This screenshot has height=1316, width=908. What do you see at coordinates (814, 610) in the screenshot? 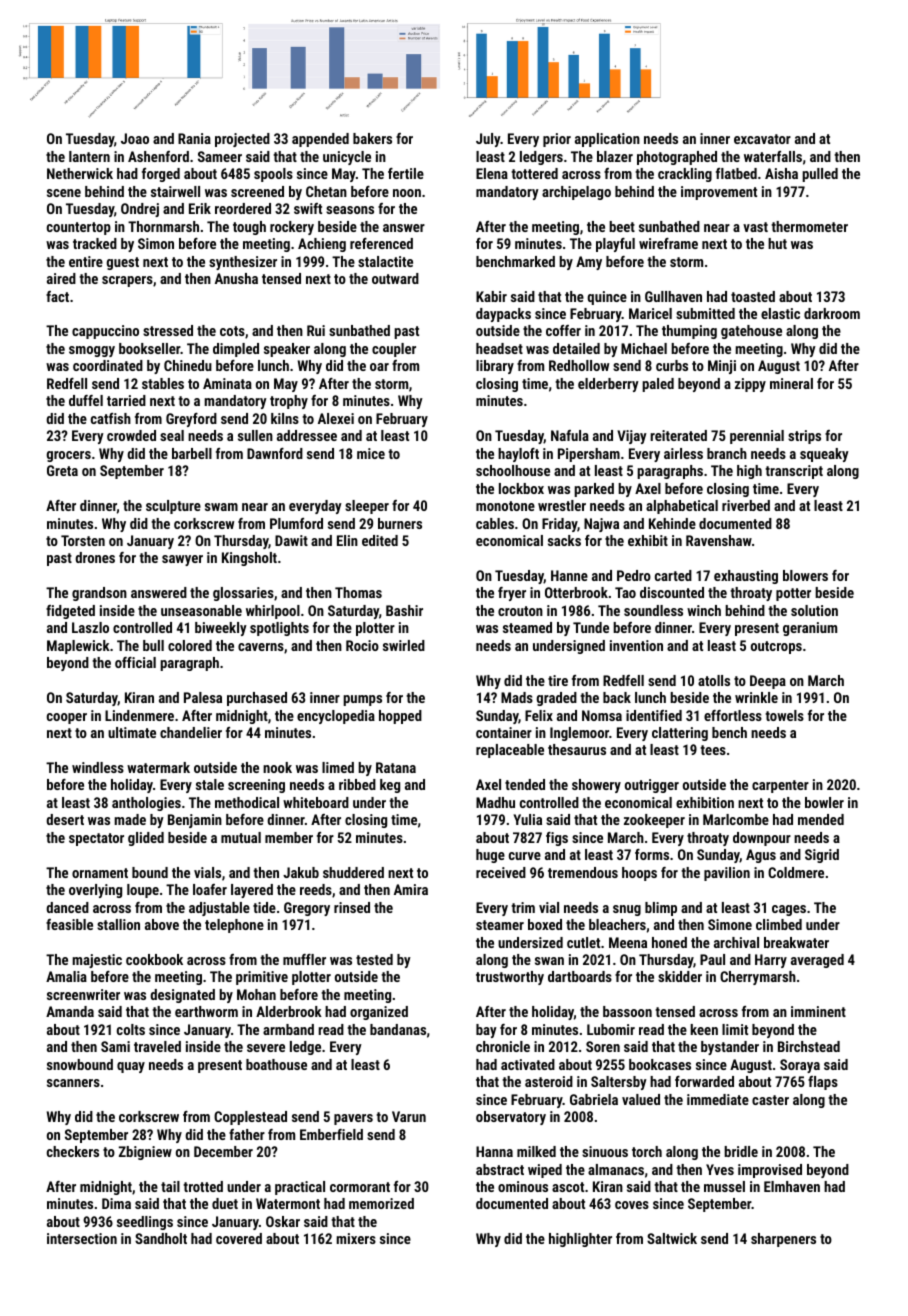
I see `solution` at bounding box center [814, 610].
